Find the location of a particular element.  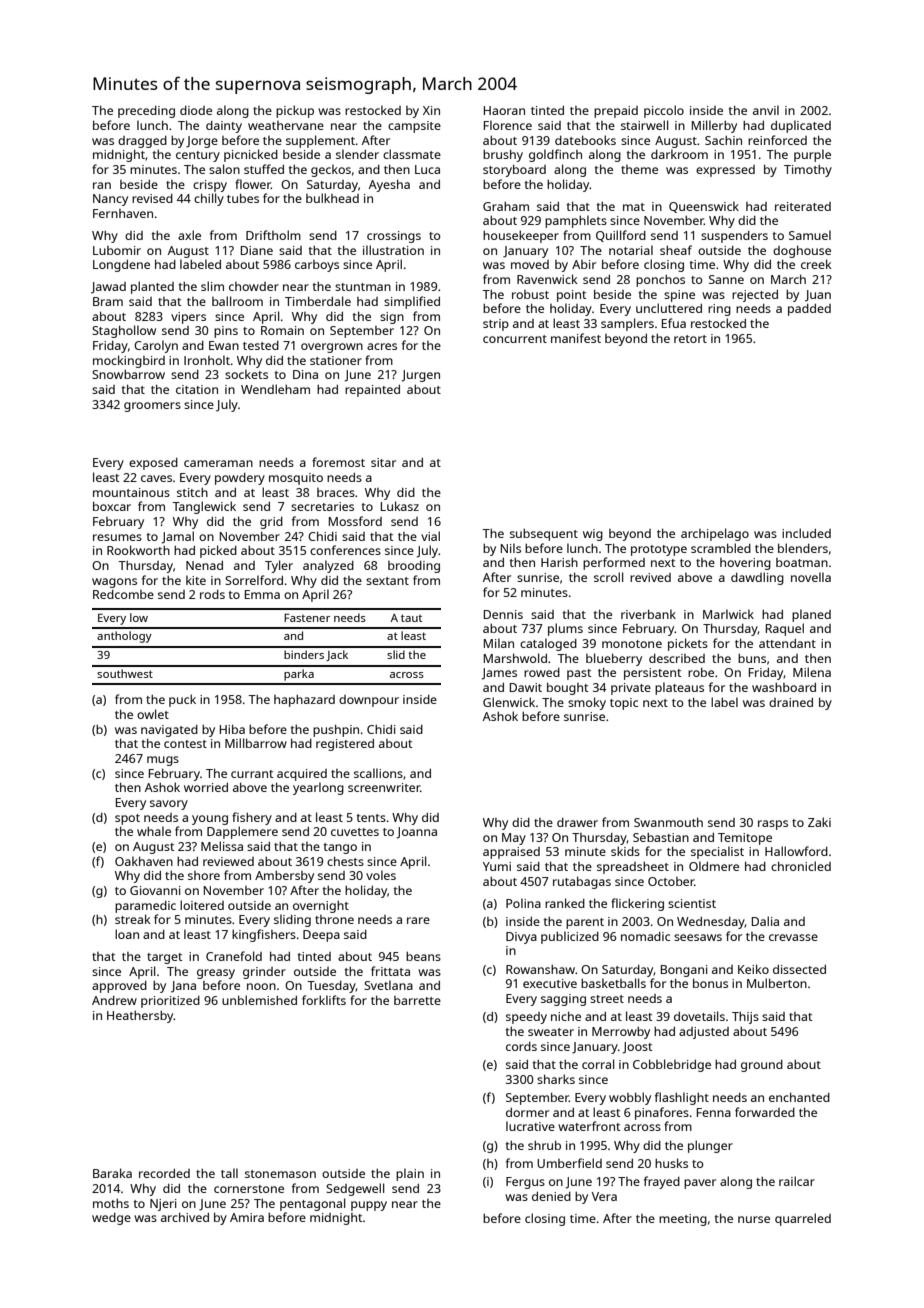

adjusted is located at coordinates (704, 1033).
